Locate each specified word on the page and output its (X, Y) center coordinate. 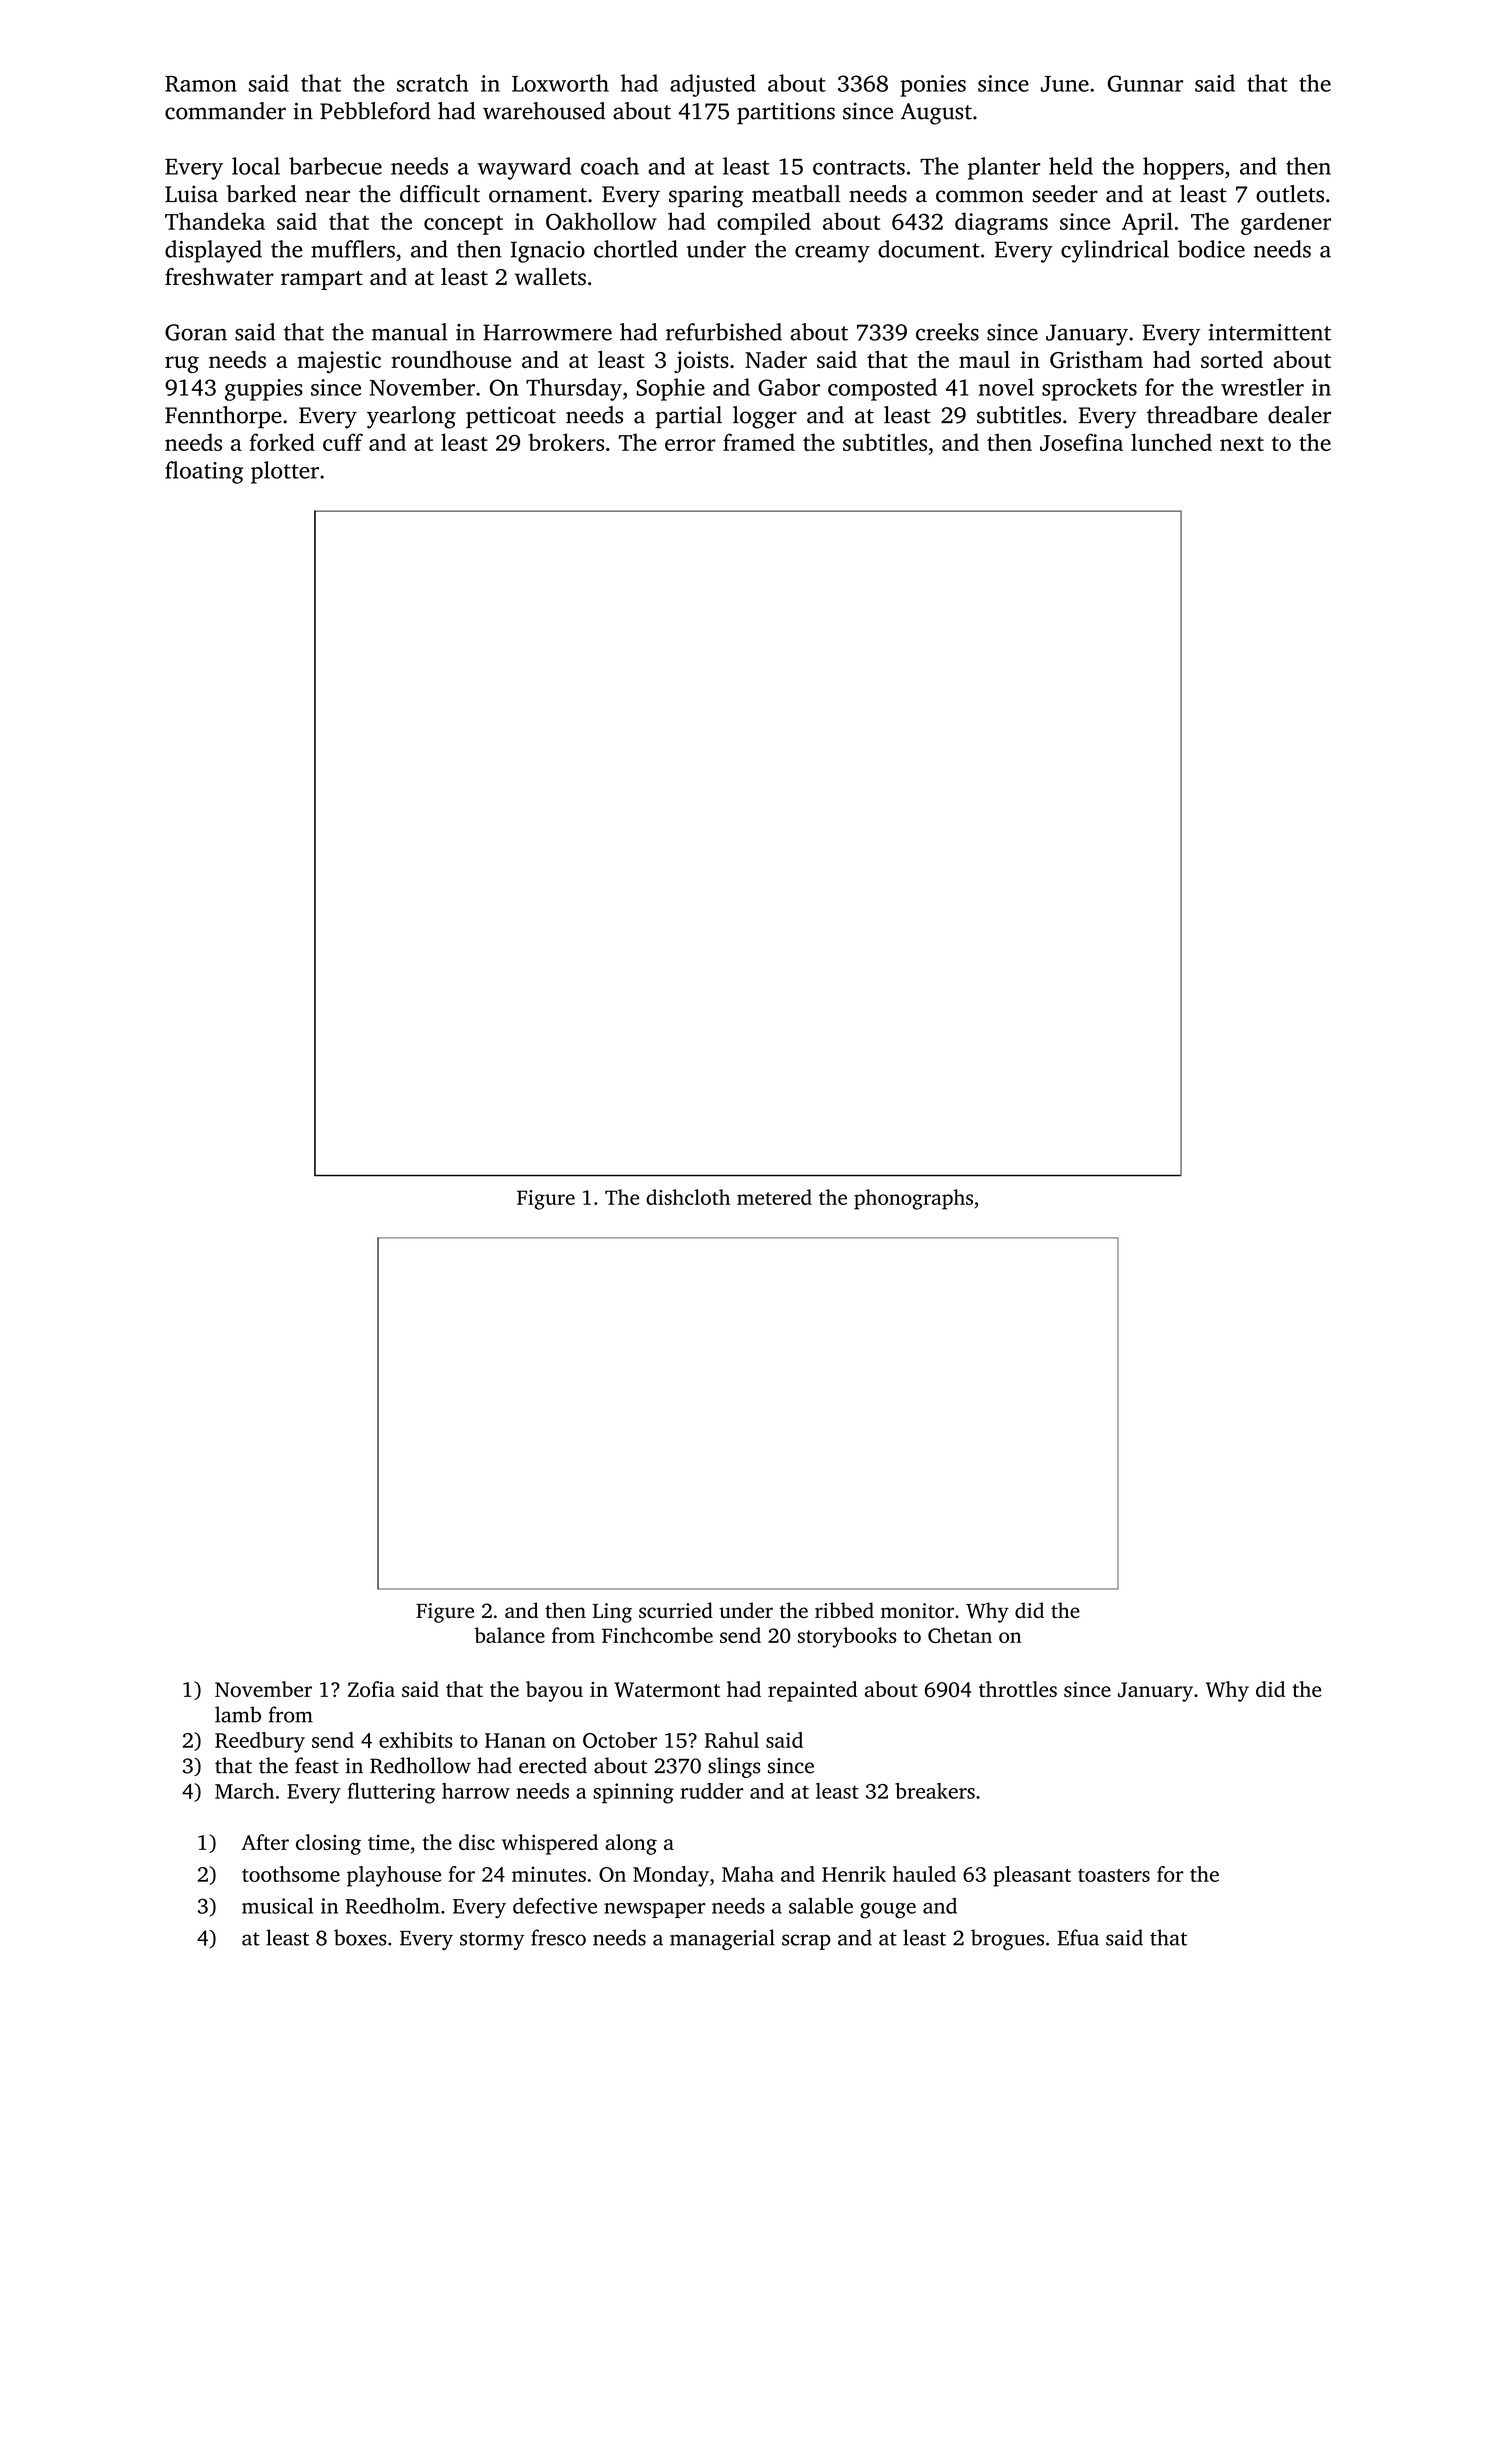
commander (225, 111)
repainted (812, 1691)
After (265, 1842)
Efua (1078, 1937)
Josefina (1081, 442)
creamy (832, 254)
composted (882, 389)
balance (509, 1635)
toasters (1114, 1875)
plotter (285, 472)
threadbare (1202, 415)
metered (774, 1197)
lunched (1171, 442)
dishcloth (688, 1197)
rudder (711, 1791)
